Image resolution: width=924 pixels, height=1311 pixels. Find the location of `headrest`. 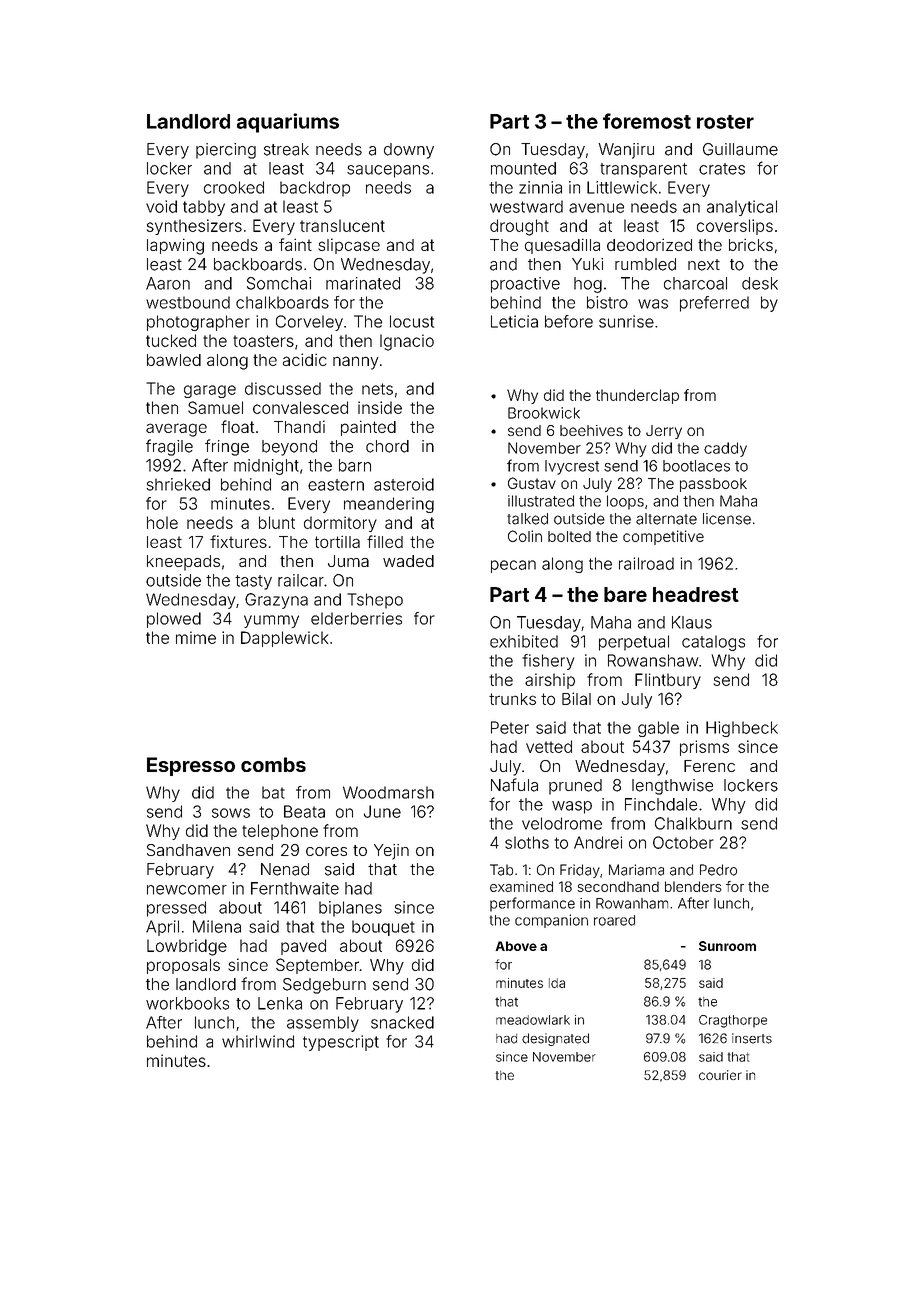

headrest is located at coordinates (696, 594).
